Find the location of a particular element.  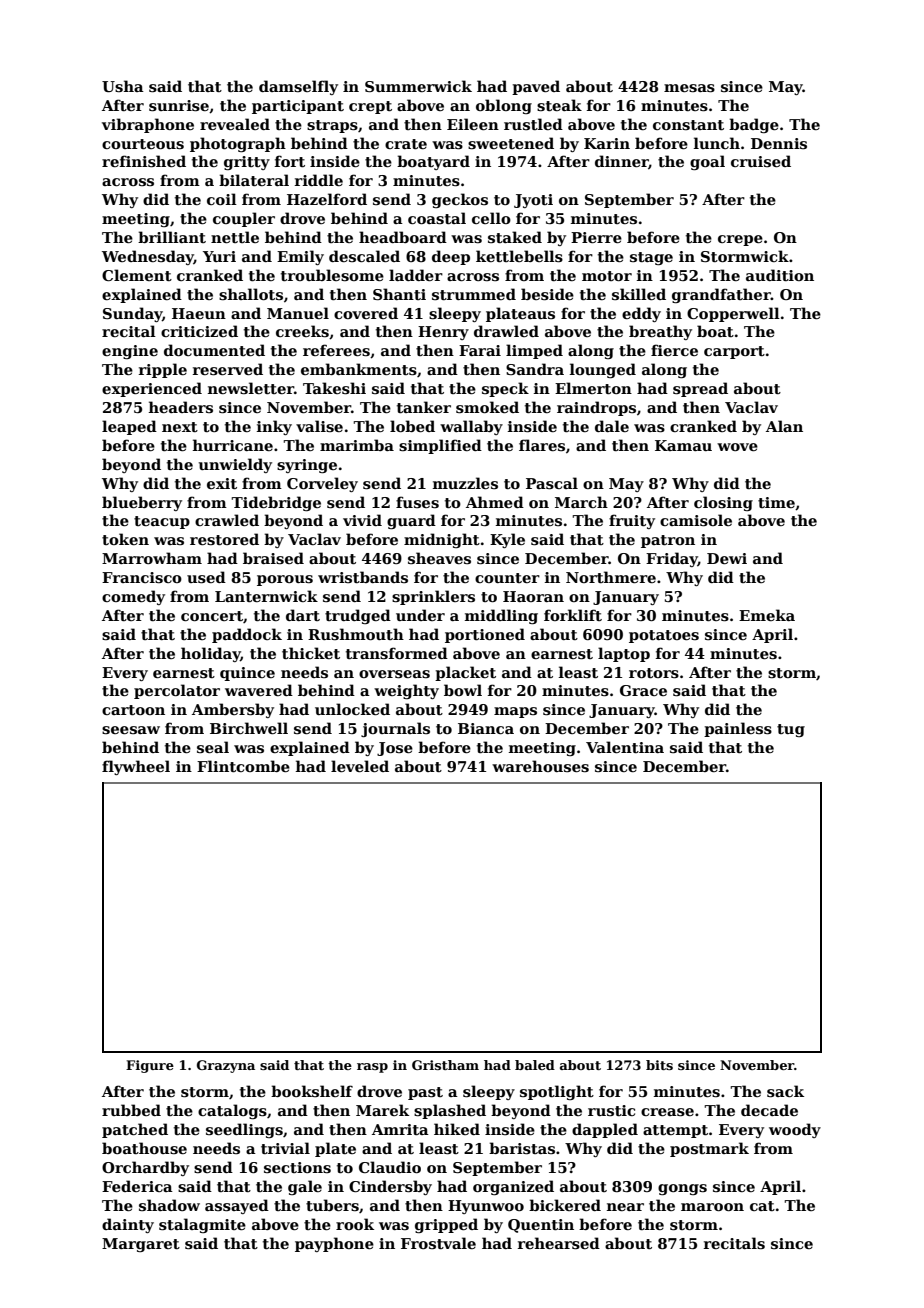

placket is located at coordinates (465, 673).
